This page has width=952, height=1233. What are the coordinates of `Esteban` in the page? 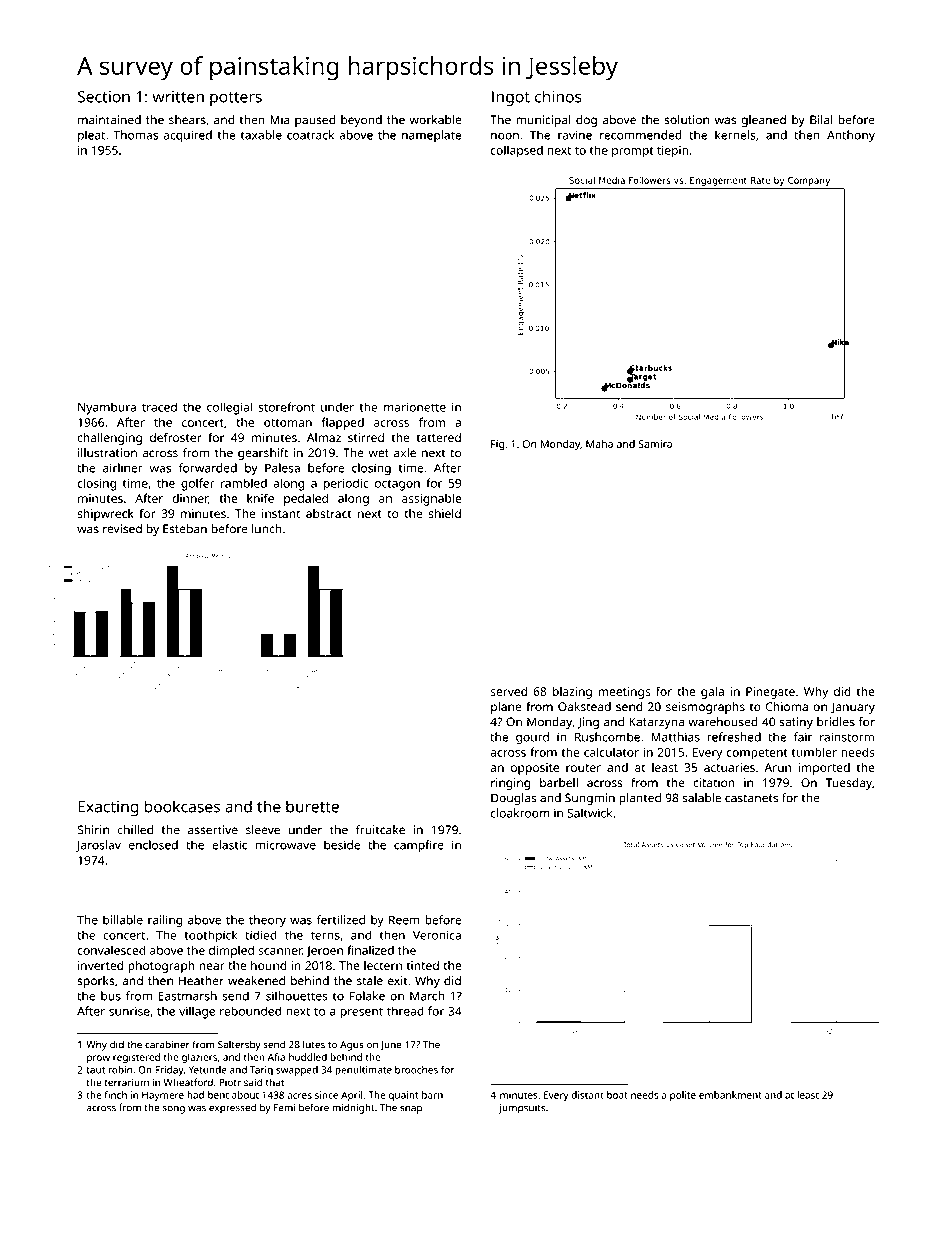 It's located at (185, 529).
